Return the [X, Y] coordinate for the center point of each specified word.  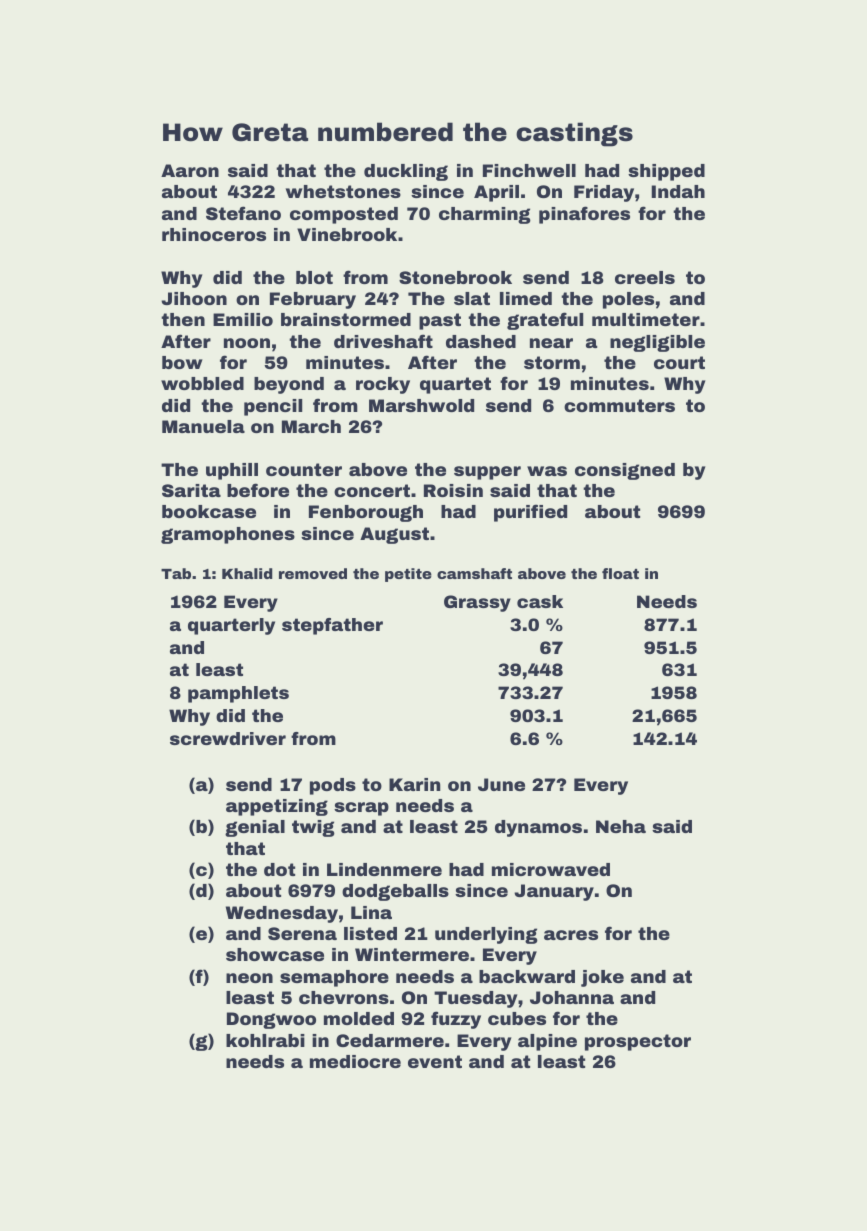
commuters [619, 405]
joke [602, 978]
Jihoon [194, 298]
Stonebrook [455, 277]
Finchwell [529, 170]
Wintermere [412, 954]
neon [249, 978]
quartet [455, 385]
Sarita [191, 490]
